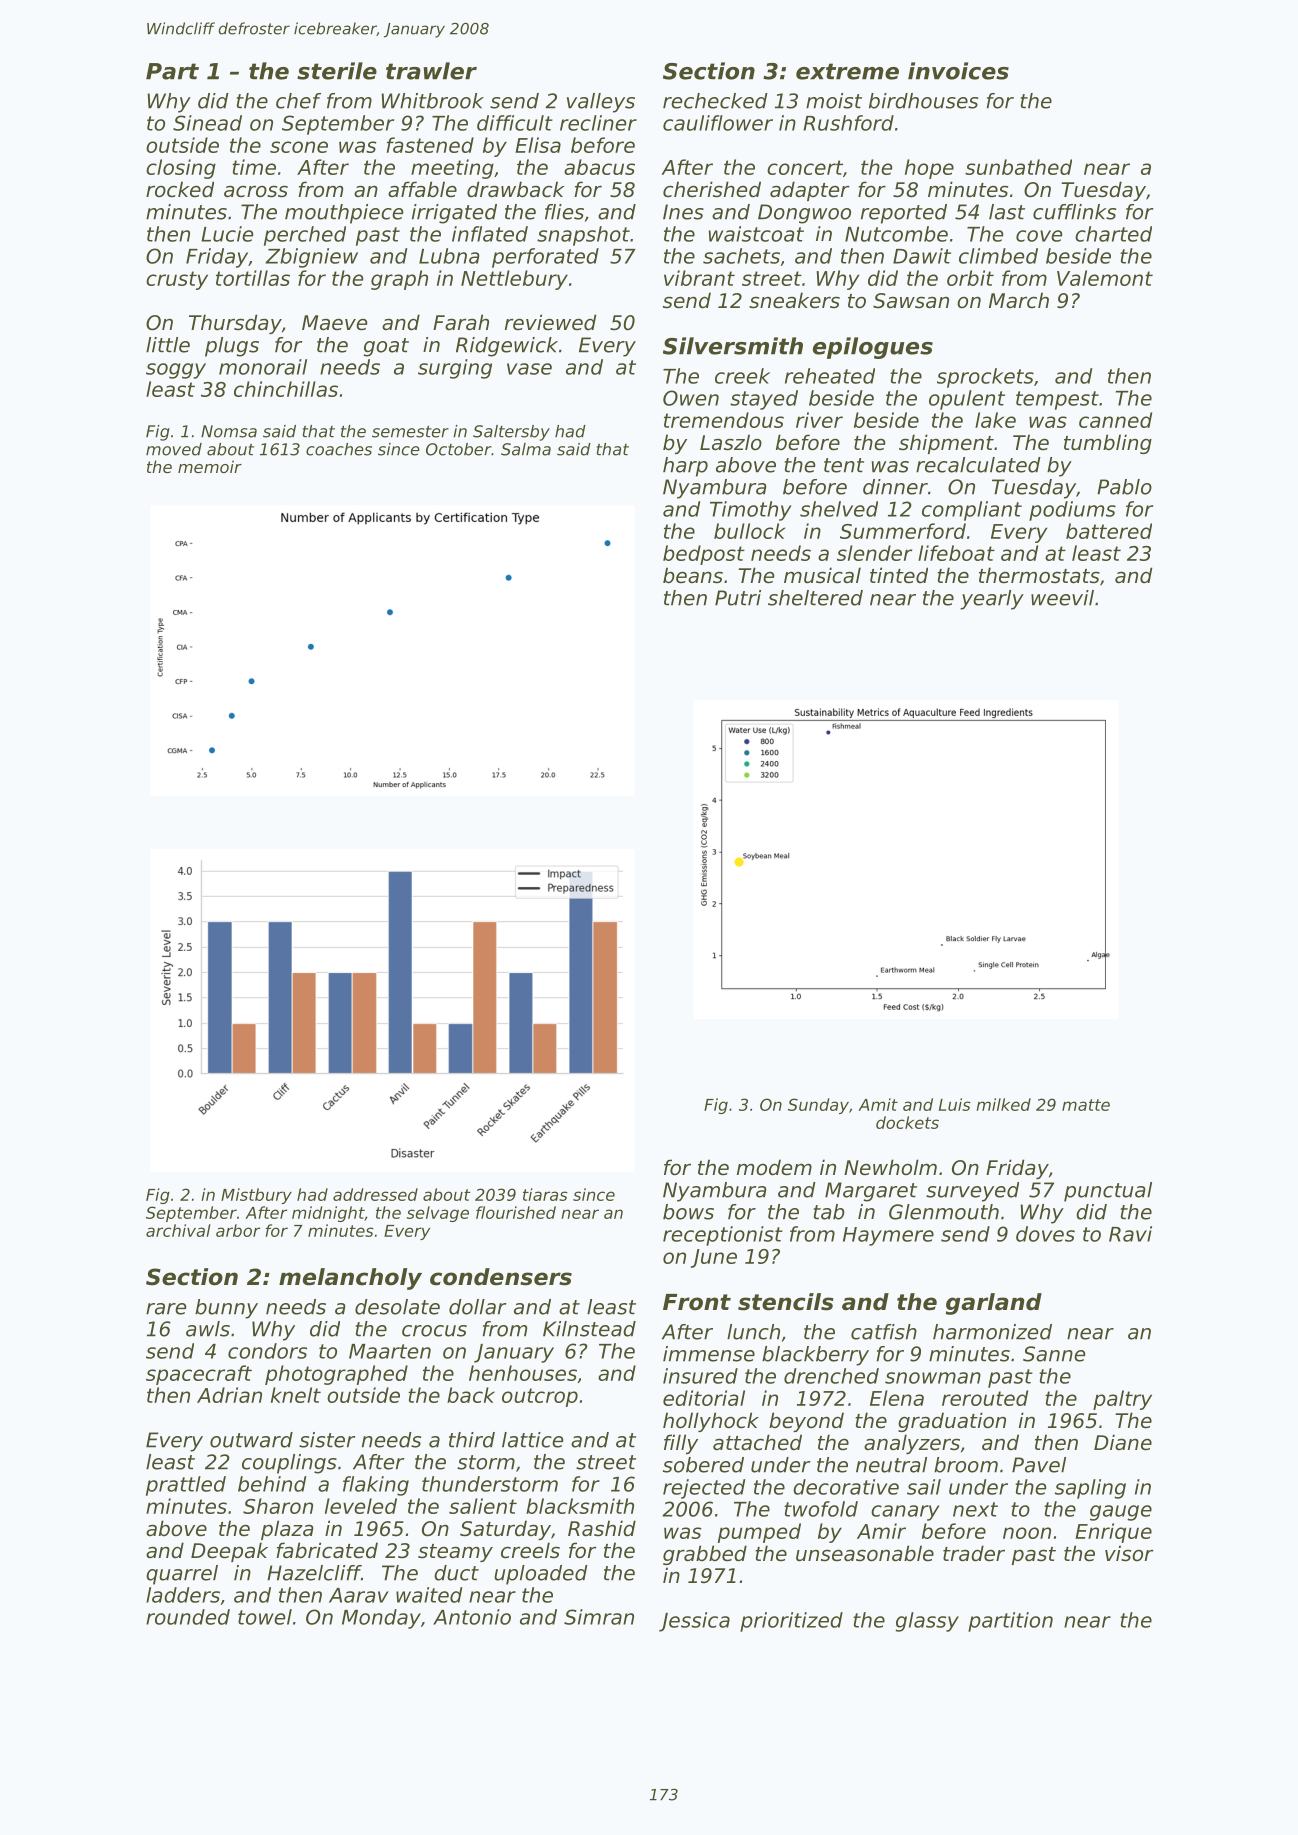 Image resolution: width=1298 pixels, height=1835 pixels. What do you see at coordinates (697, 1302) in the screenshot?
I see `Front` at bounding box center [697, 1302].
